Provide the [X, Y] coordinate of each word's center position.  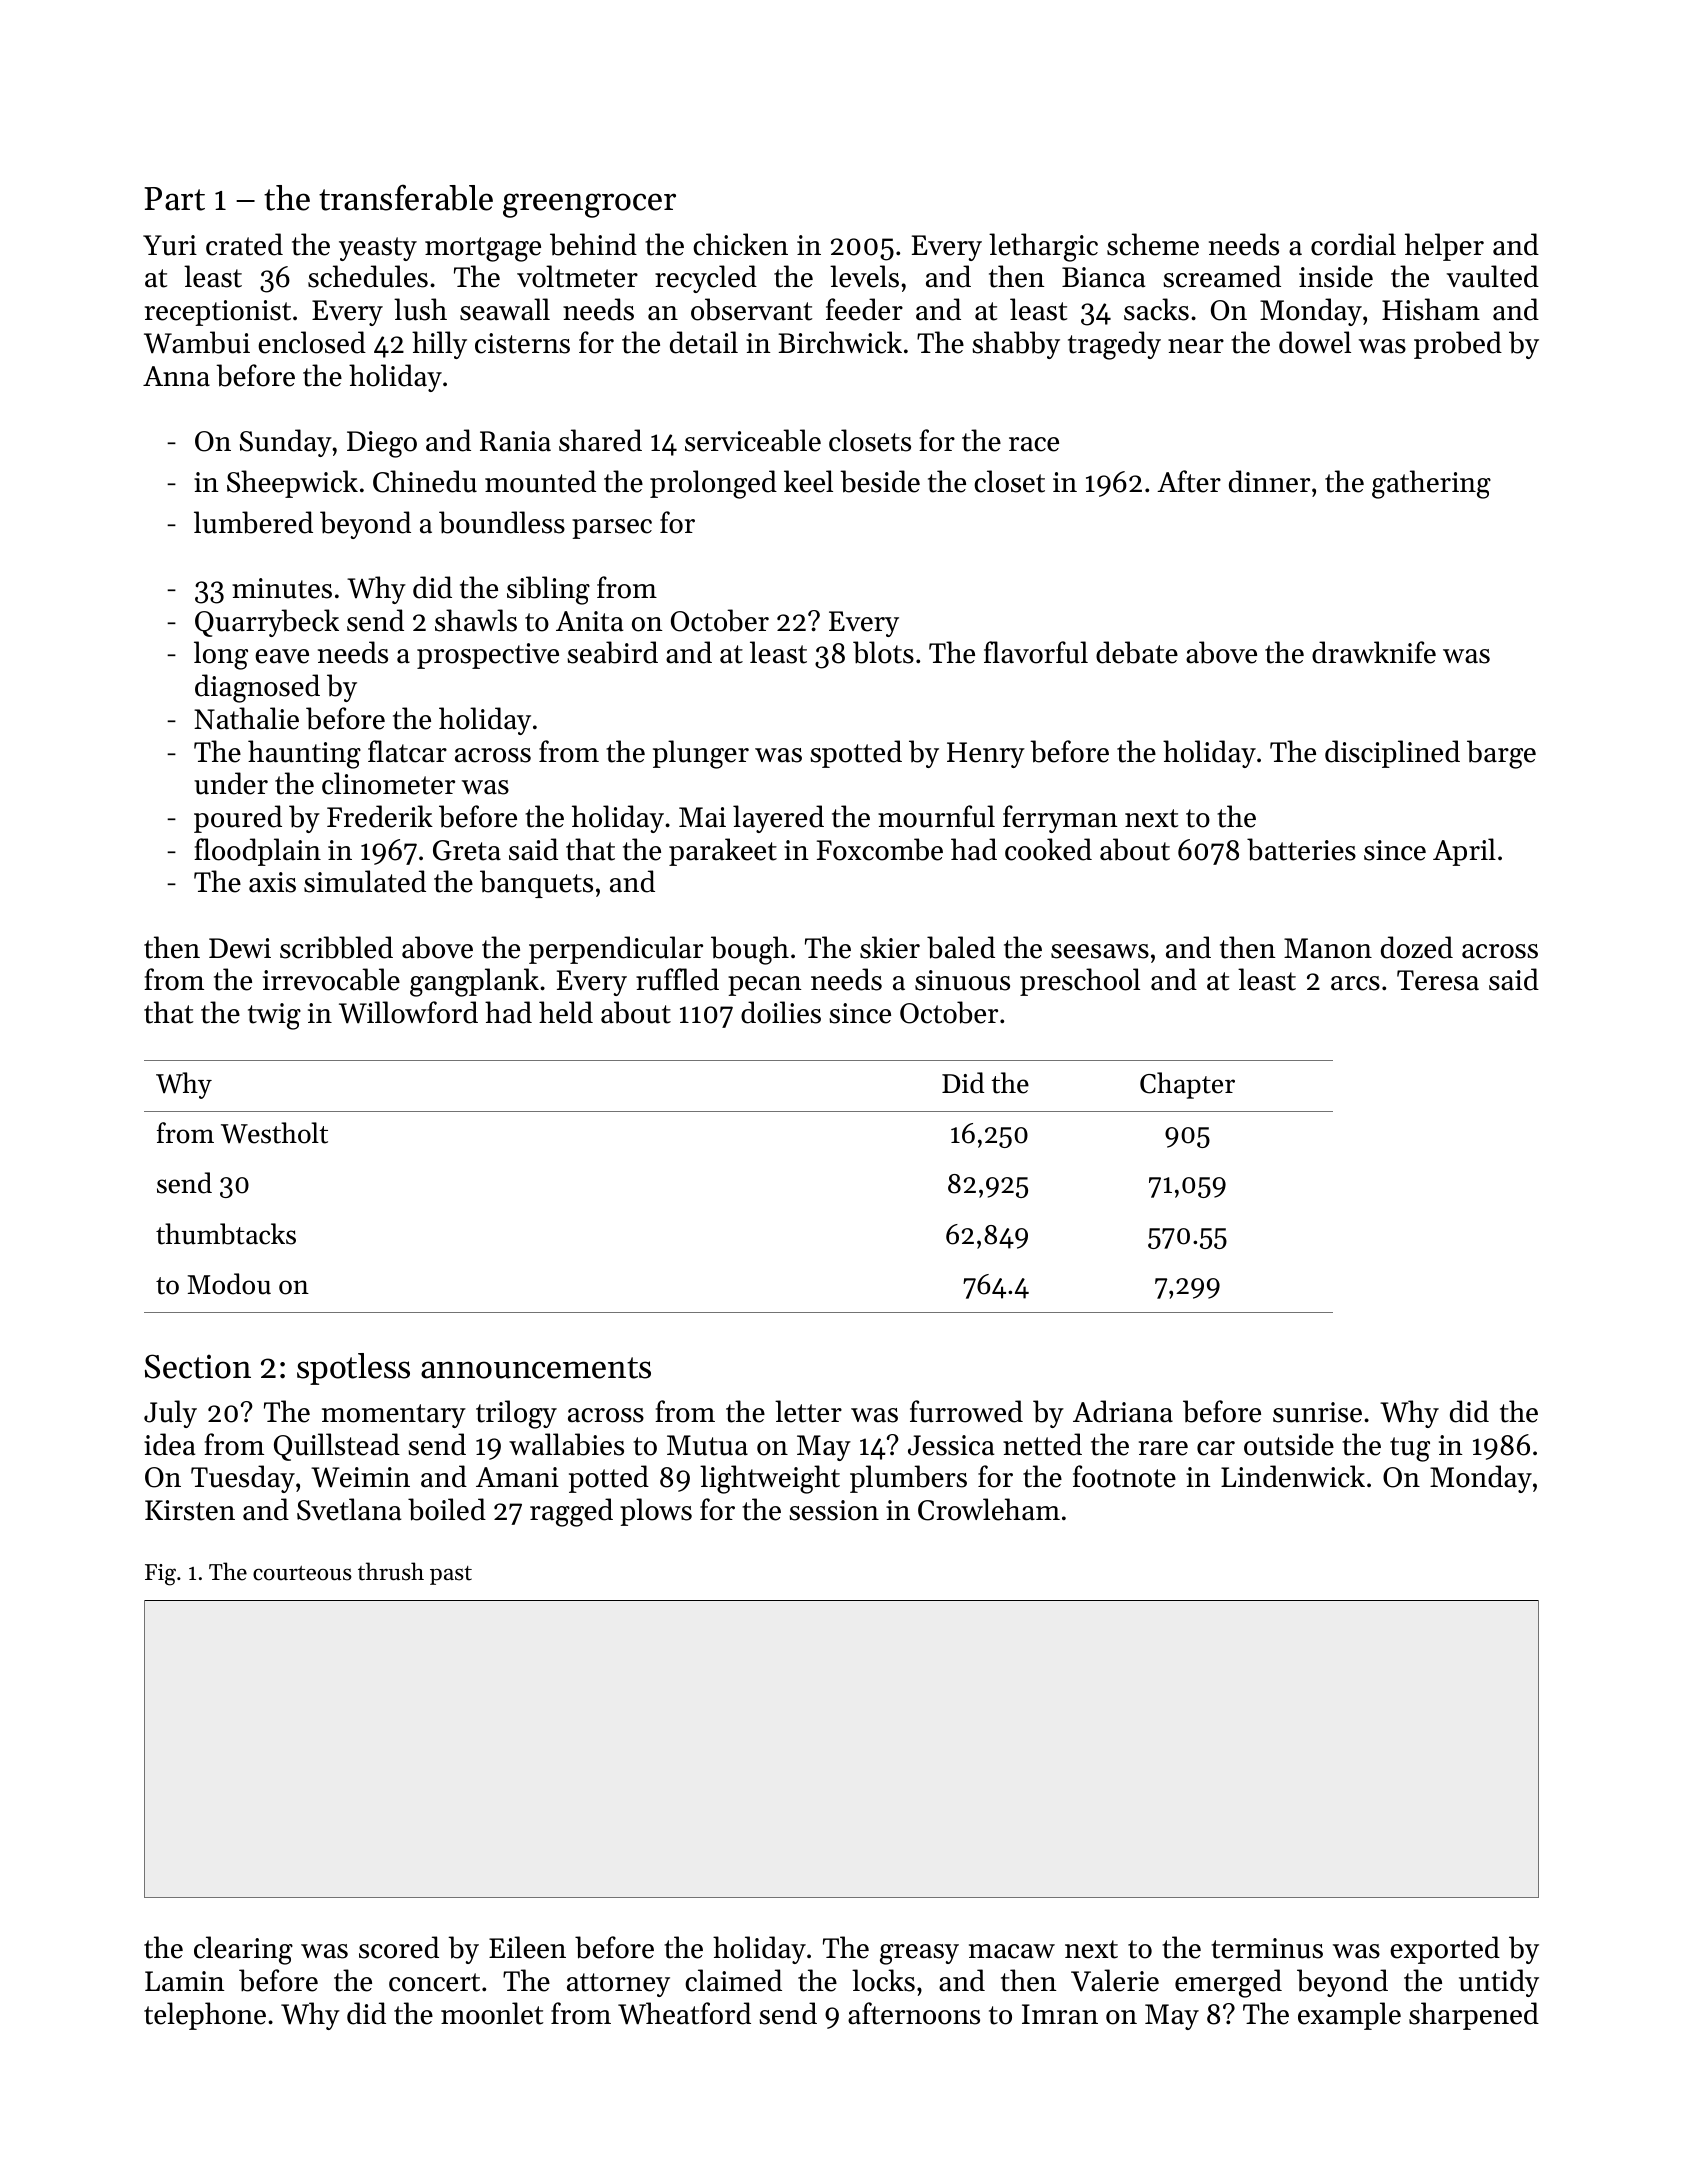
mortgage [483, 249]
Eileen [527, 1947]
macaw [1012, 1951]
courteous [302, 1573]
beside [880, 481]
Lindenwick [1293, 1476]
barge [1501, 754]
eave [282, 656]
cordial [1353, 244]
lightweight [770, 1479]
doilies [781, 1012]
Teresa [1438, 980]
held [566, 1012]
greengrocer [589, 205]
